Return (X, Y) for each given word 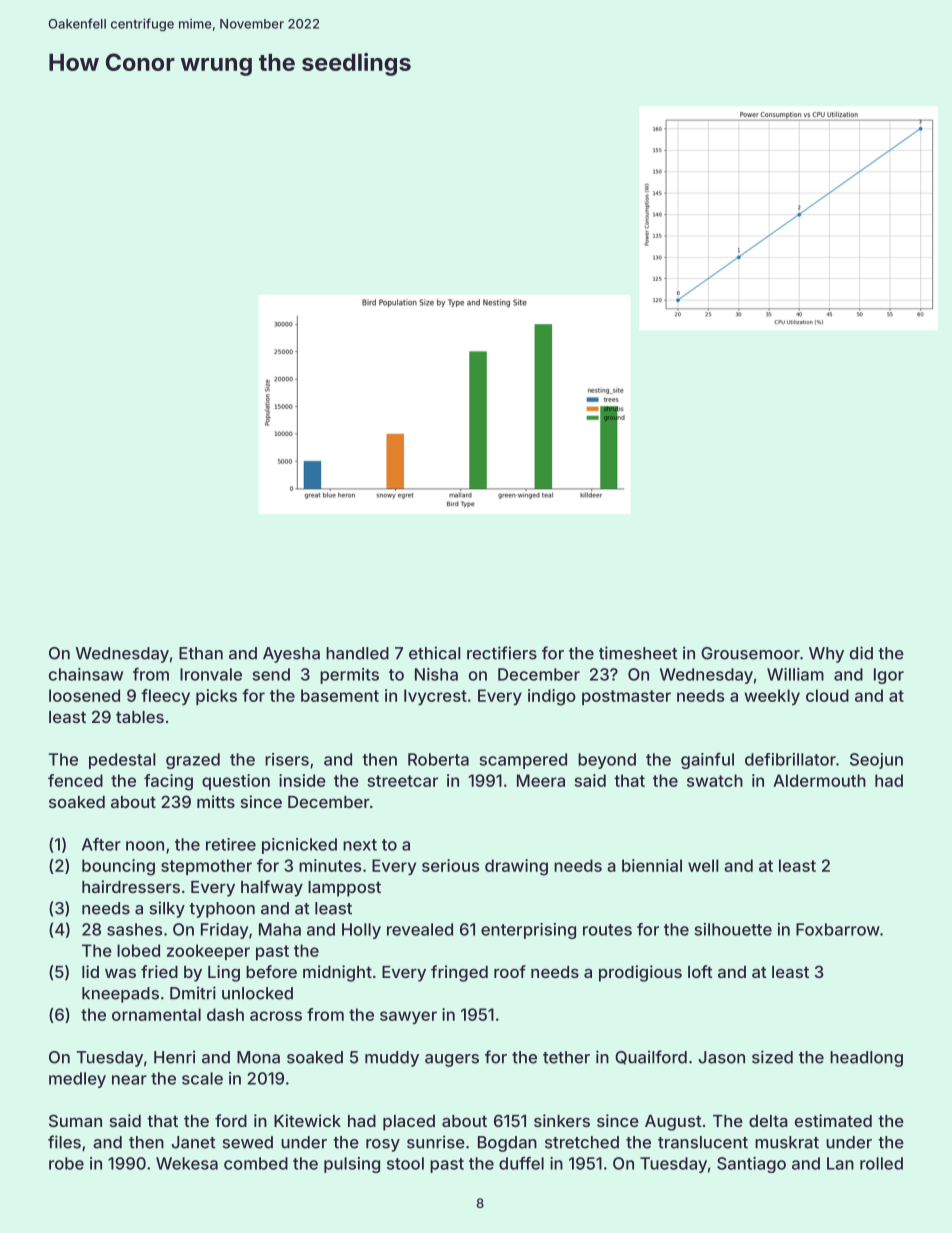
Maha (280, 929)
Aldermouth (819, 780)
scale (202, 1078)
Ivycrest (435, 697)
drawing (516, 867)
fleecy (165, 697)
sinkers (562, 1120)
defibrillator (790, 759)
